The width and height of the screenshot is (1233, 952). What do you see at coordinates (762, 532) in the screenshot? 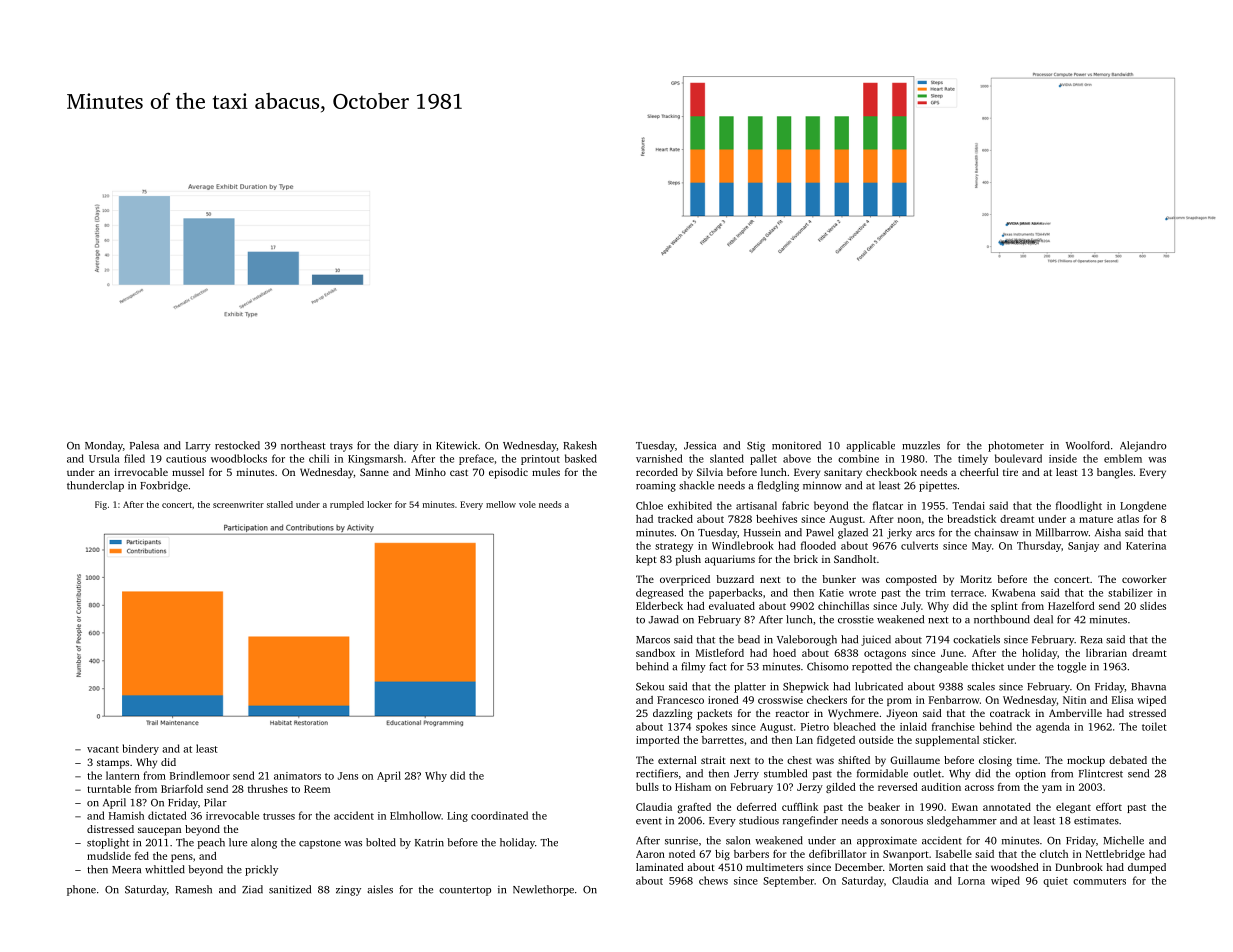
I see `Hussein` at bounding box center [762, 532].
